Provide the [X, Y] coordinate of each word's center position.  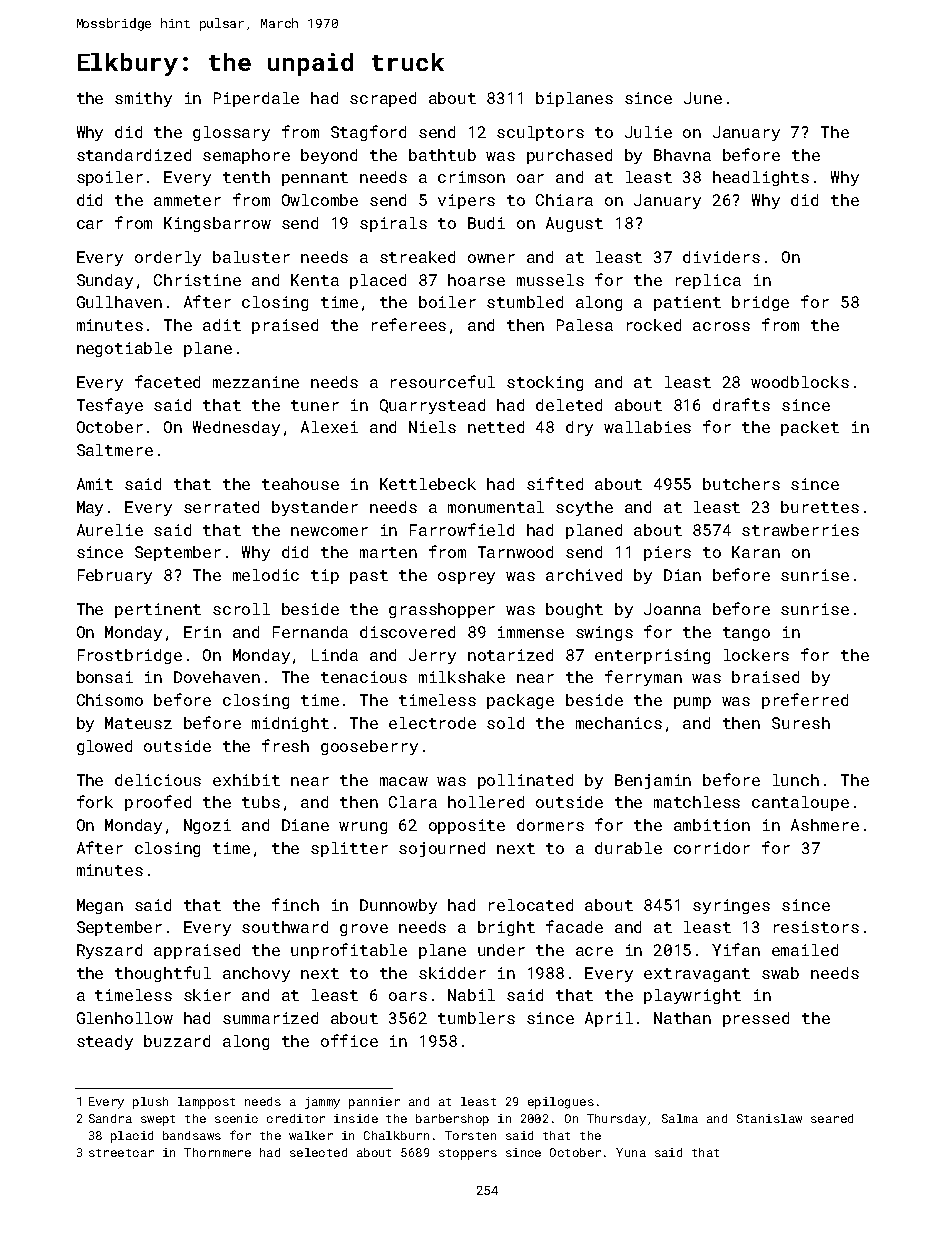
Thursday [616, 1120]
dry [579, 428]
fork [95, 801]
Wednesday [236, 428]
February [115, 576]
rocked [654, 325]
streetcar [121, 1153]
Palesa [585, 325]
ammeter [187, 200]
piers [667, 553]
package [520, 701]
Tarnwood [515, 552]
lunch [796, 780]
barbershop [452, 1120]
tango [746, 634]
